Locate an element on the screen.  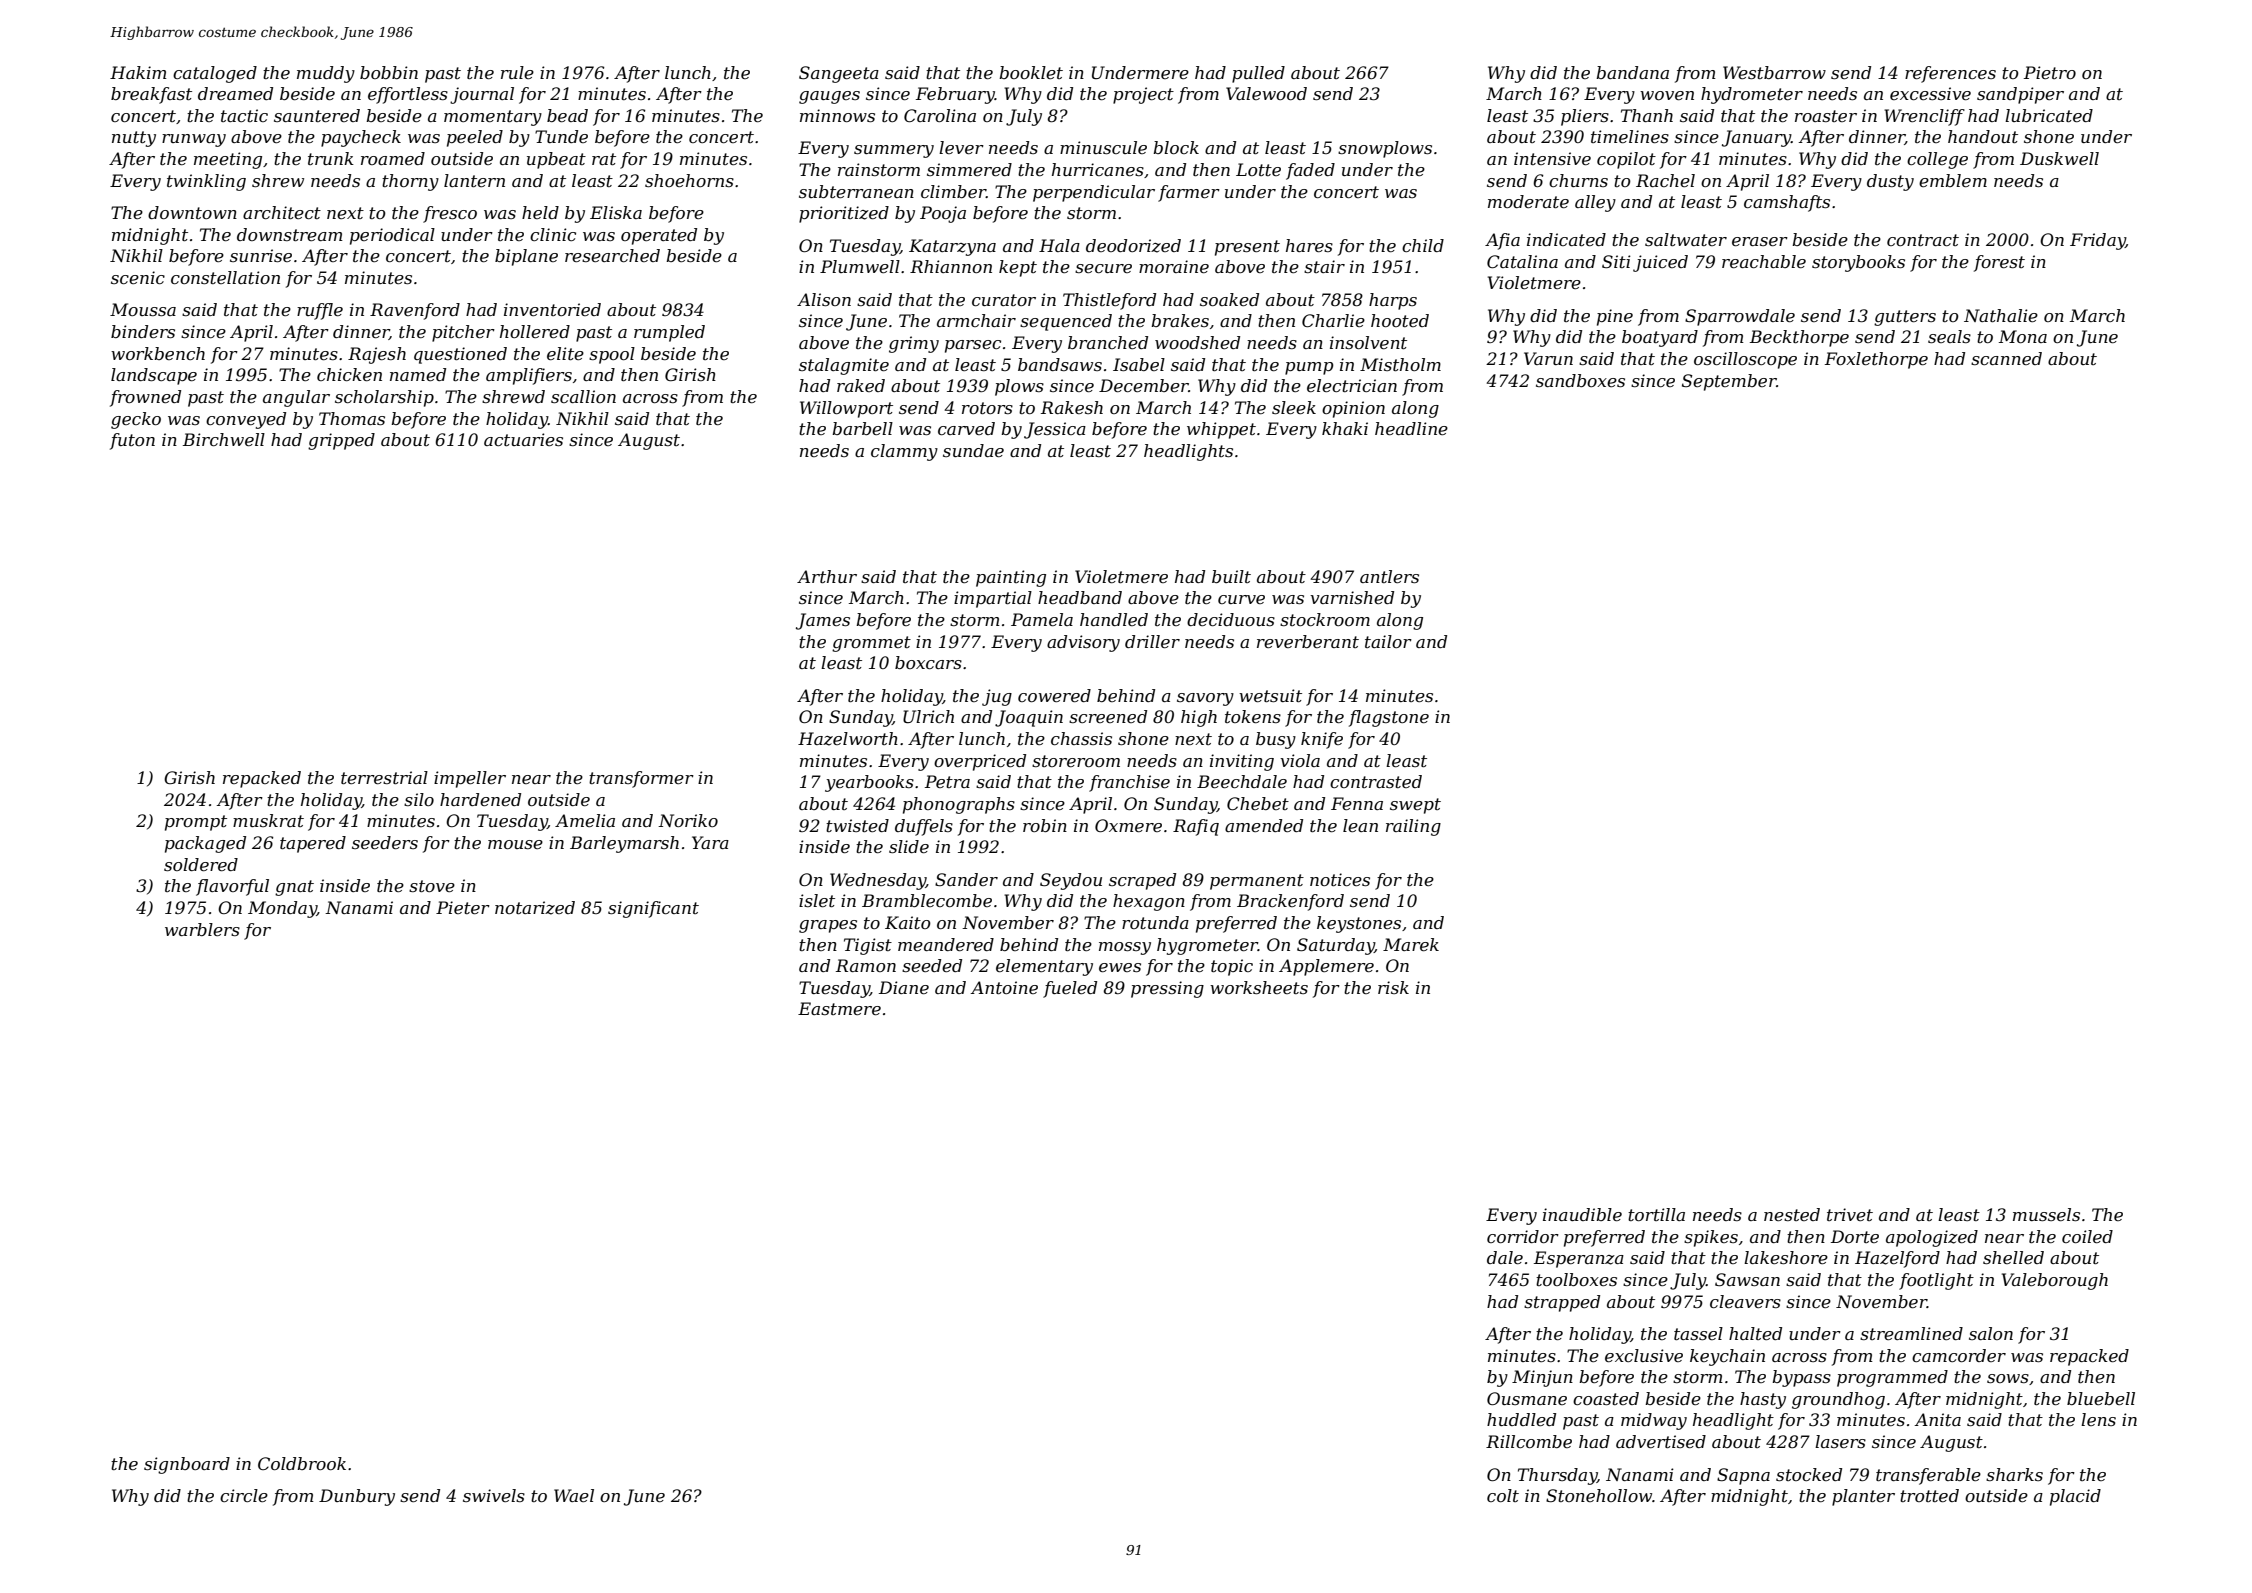
salon is located at coordinates (1991, 1333).
